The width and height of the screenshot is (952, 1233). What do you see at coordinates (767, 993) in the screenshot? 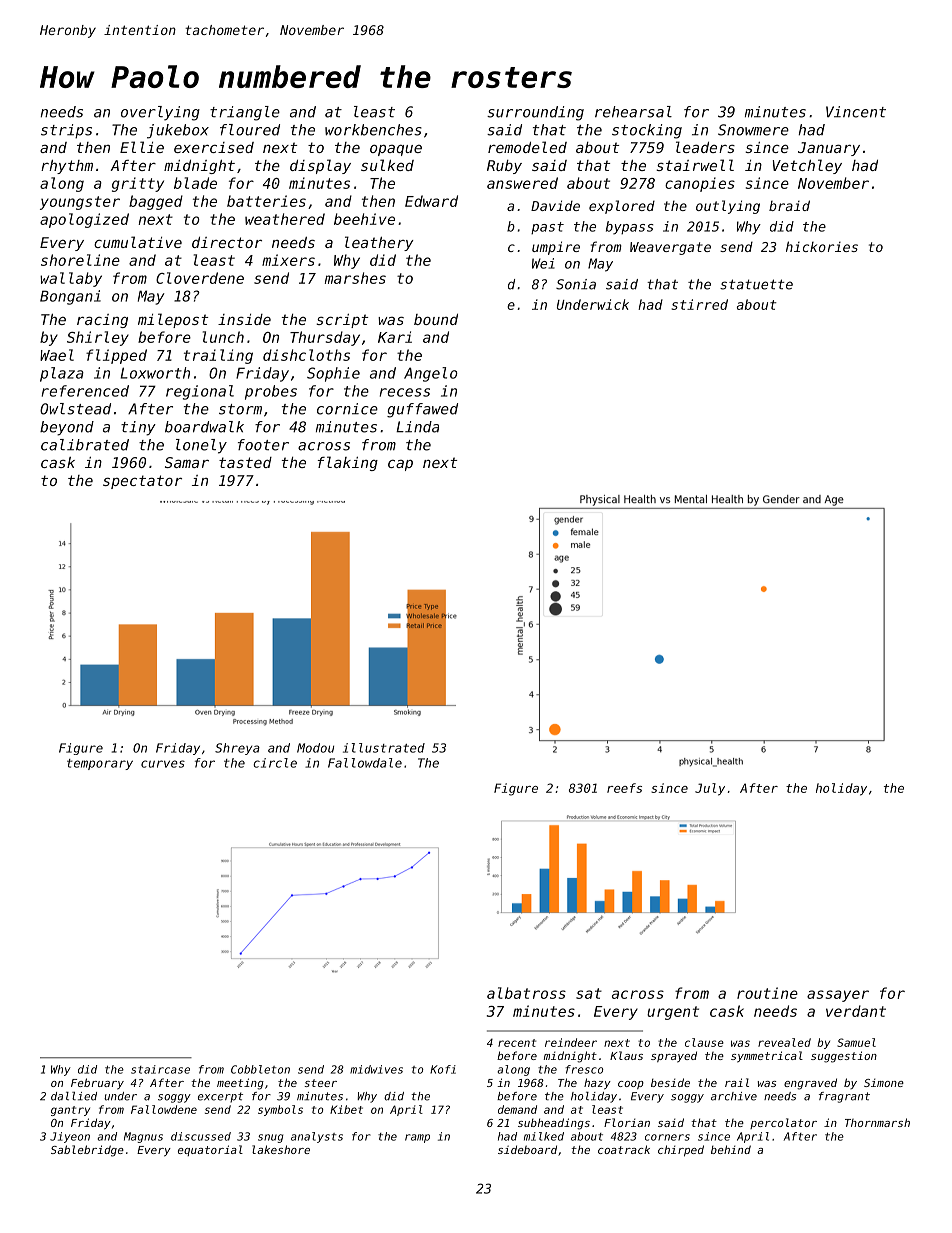
I see `routine` at bounding box center [767, 993].
